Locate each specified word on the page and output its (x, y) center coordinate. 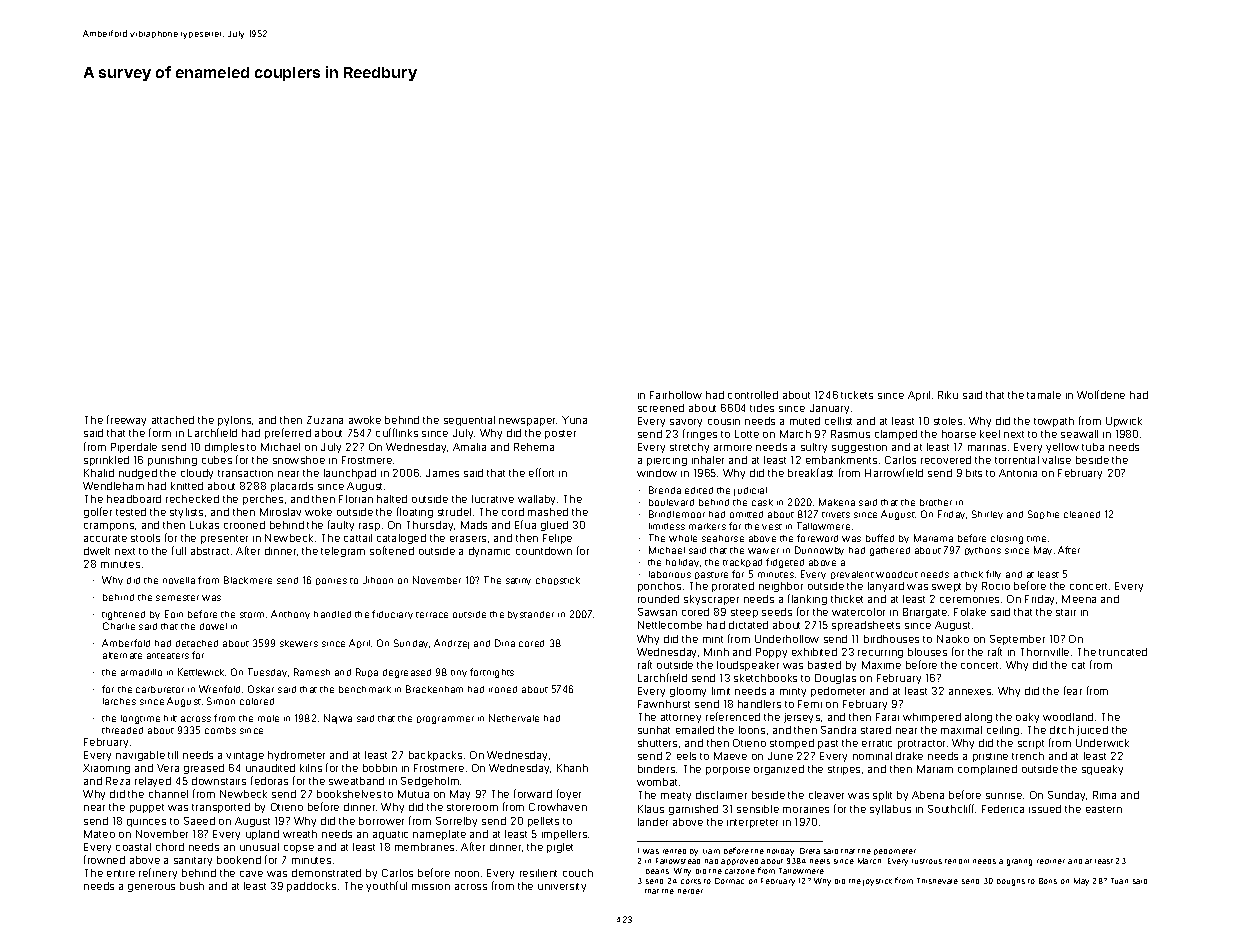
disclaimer (721, 795)
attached (173, 420)
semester (177, 598)
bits (974, 473)
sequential (469, 421)
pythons (983, 551)
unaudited (270, 768)
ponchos (659, 587)
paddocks (311, 887)
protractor (921, 744)
